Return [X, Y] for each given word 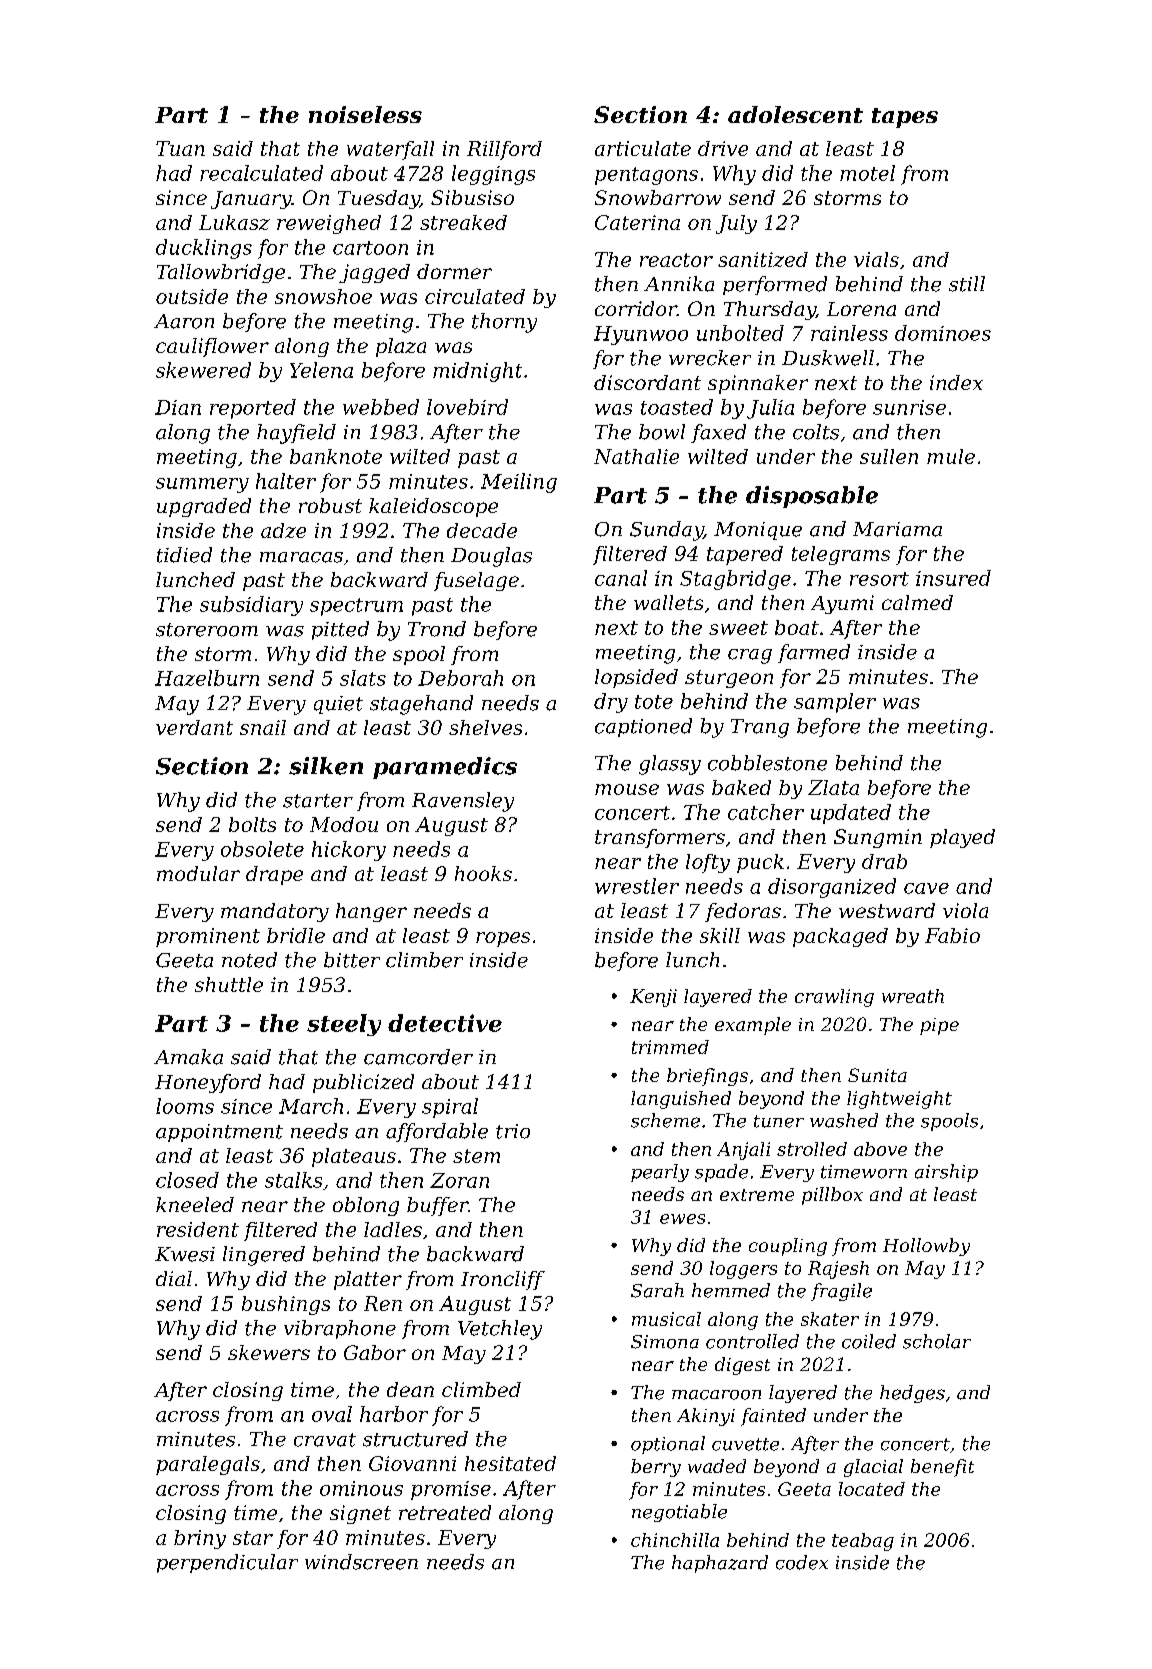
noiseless [365, 114]
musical [666, 1319]
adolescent [795, 114]
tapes [905, 118]
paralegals [208, 1465]
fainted [773, 1417]
